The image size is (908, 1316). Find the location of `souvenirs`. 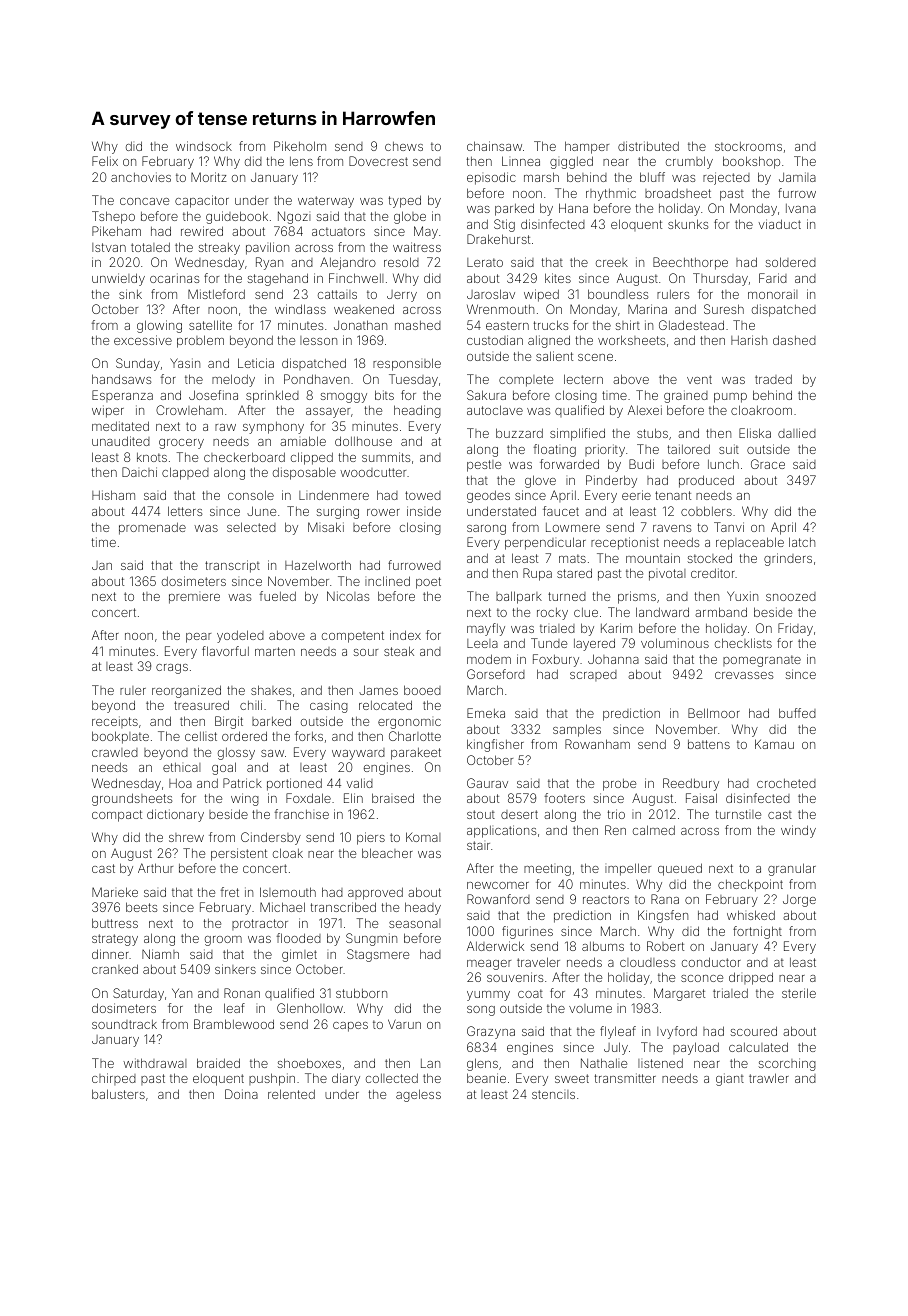

souvenirs is located at coordinates (515, 977).
